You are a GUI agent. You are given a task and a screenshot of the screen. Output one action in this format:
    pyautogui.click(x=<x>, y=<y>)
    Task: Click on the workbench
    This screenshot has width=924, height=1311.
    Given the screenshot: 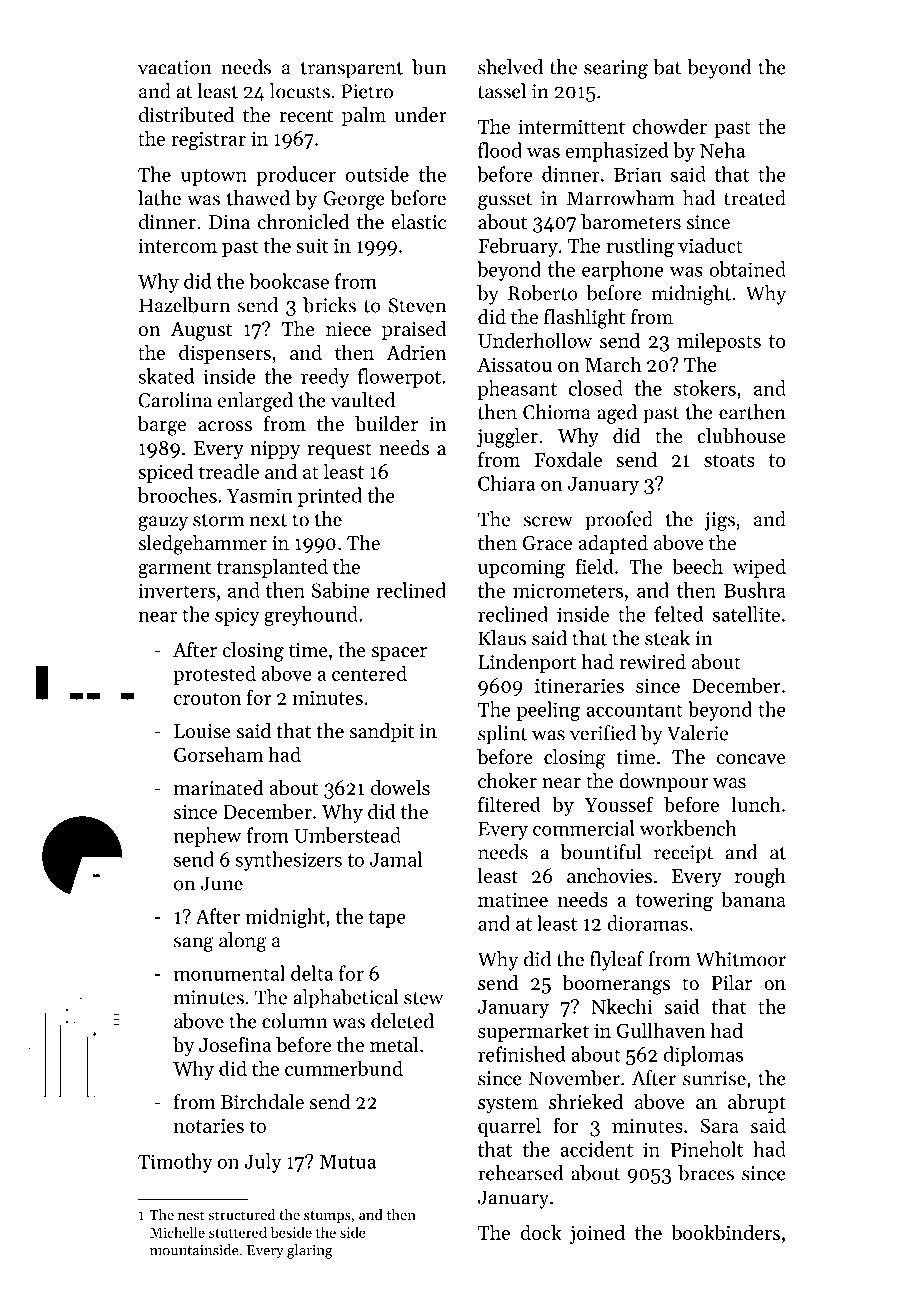 What is the action you would take?
    pyautogui.click(x=687, y=828)
